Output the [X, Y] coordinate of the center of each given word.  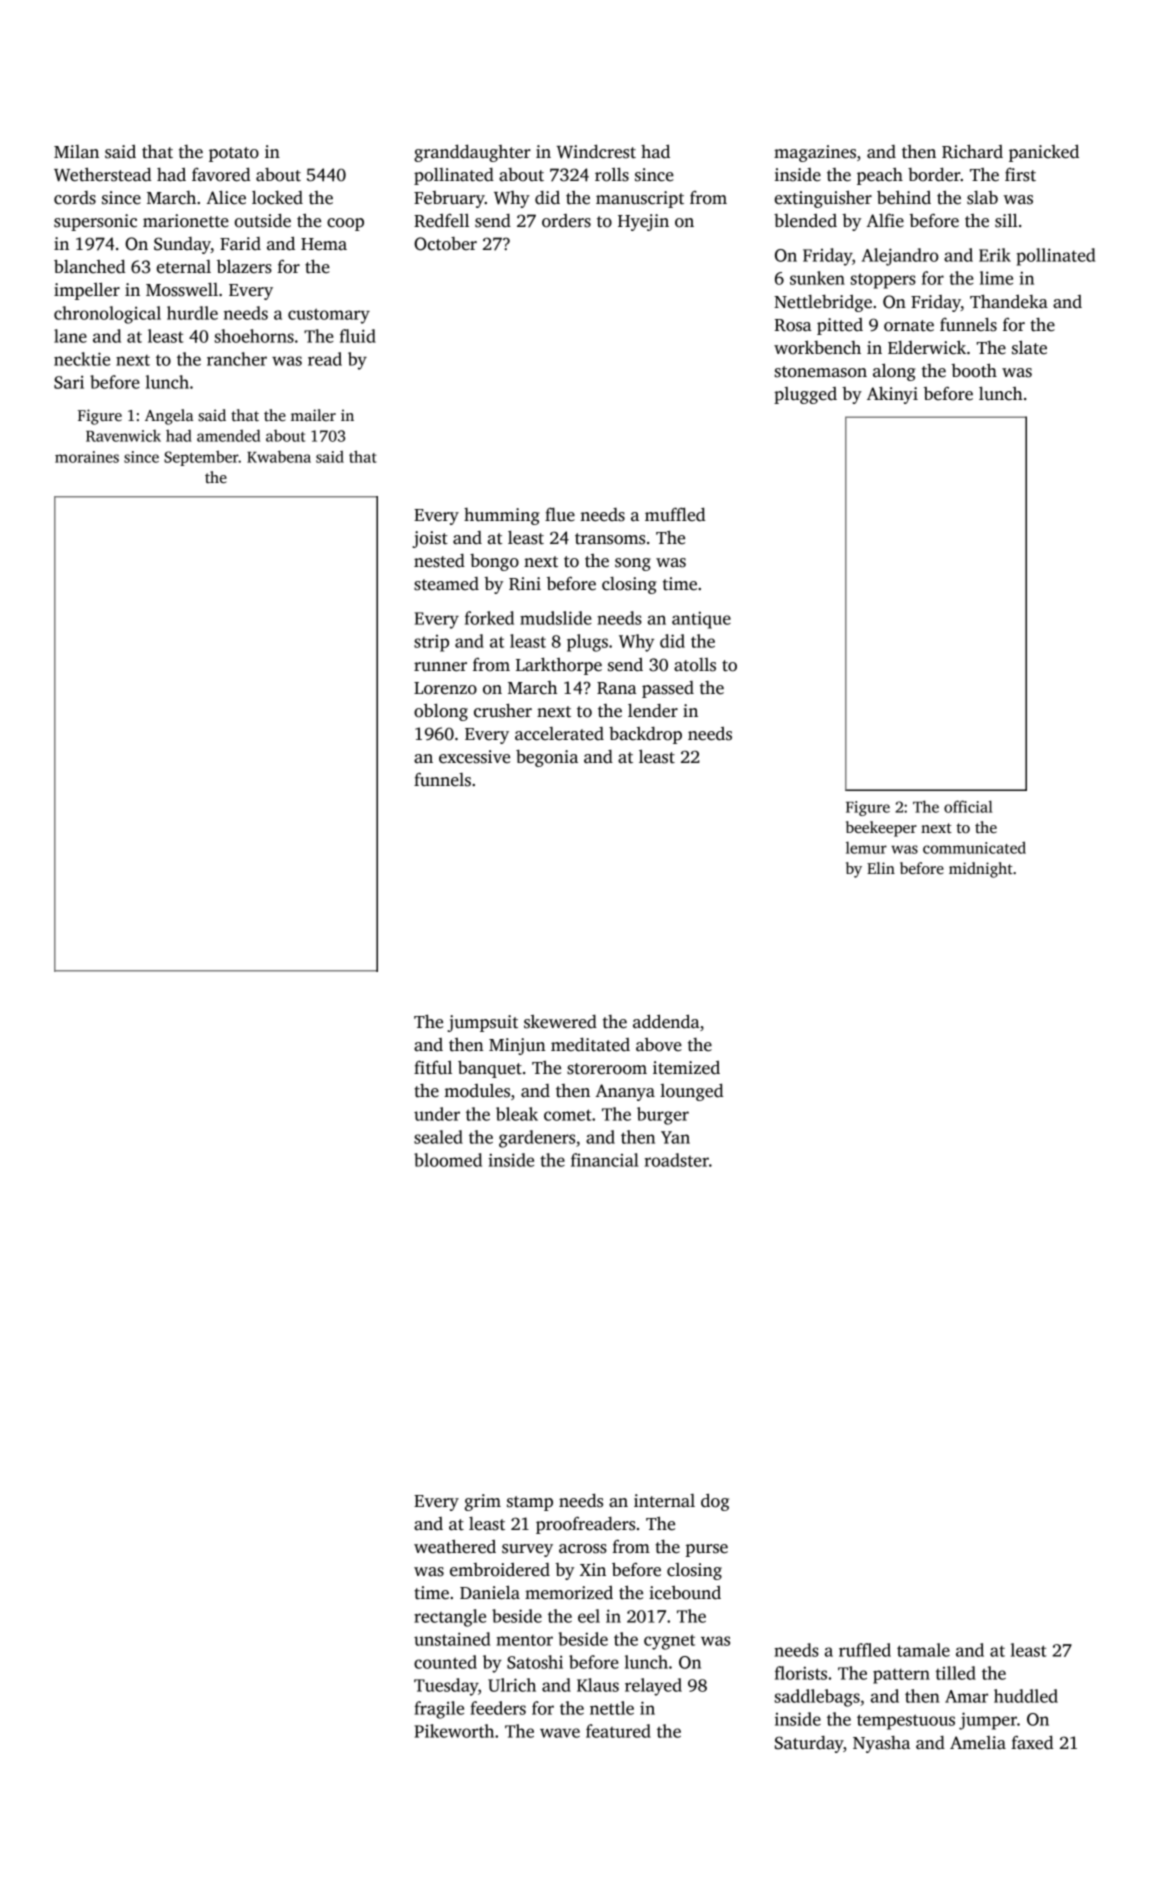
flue [560, 514]
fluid [358, 336]
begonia [547, 758]
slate [1029, 347]
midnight [981, 870]
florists [801, 1673]
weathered [455, 1546]
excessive [474, 757]
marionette [186, 221]
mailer [313, 415]
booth [974, 370]
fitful [433, 1067]
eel [589, 1616]
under [437, 1114]
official [968, 806]
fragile [439, 1710]
